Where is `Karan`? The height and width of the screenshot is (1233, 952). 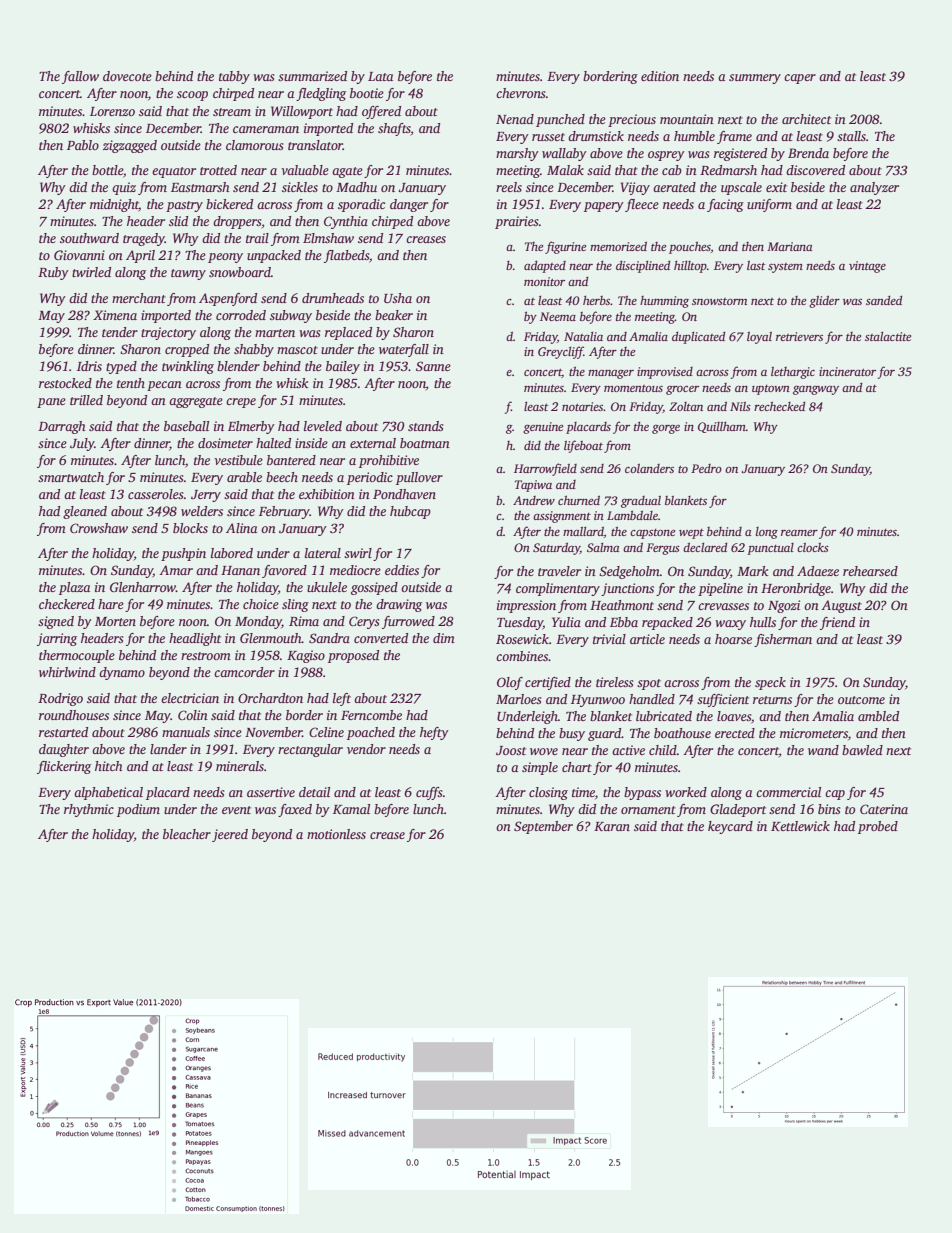
Karan is located at coordinates (612, 826).
